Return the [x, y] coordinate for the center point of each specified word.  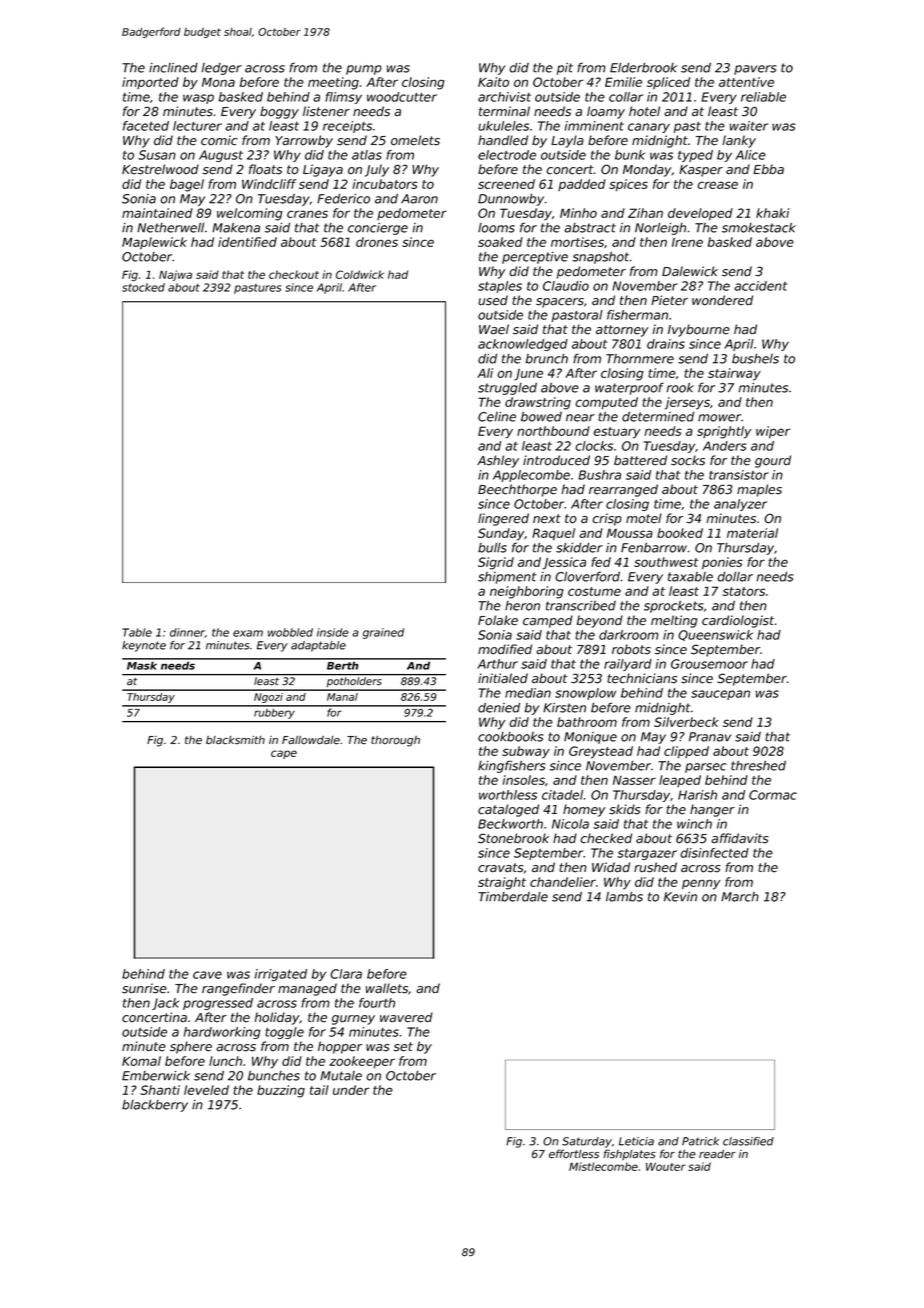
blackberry [155, 1106]
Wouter [666, 1167]
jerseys [687, 403]
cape [284, 754]
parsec [706, 768]
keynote [144, 646]
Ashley [498, 461]
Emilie [623, 82]
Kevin [680, 897]
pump [364, 70]
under [351, 1090]
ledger [222, 69]
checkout [294, 274]
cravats [501, 868]
